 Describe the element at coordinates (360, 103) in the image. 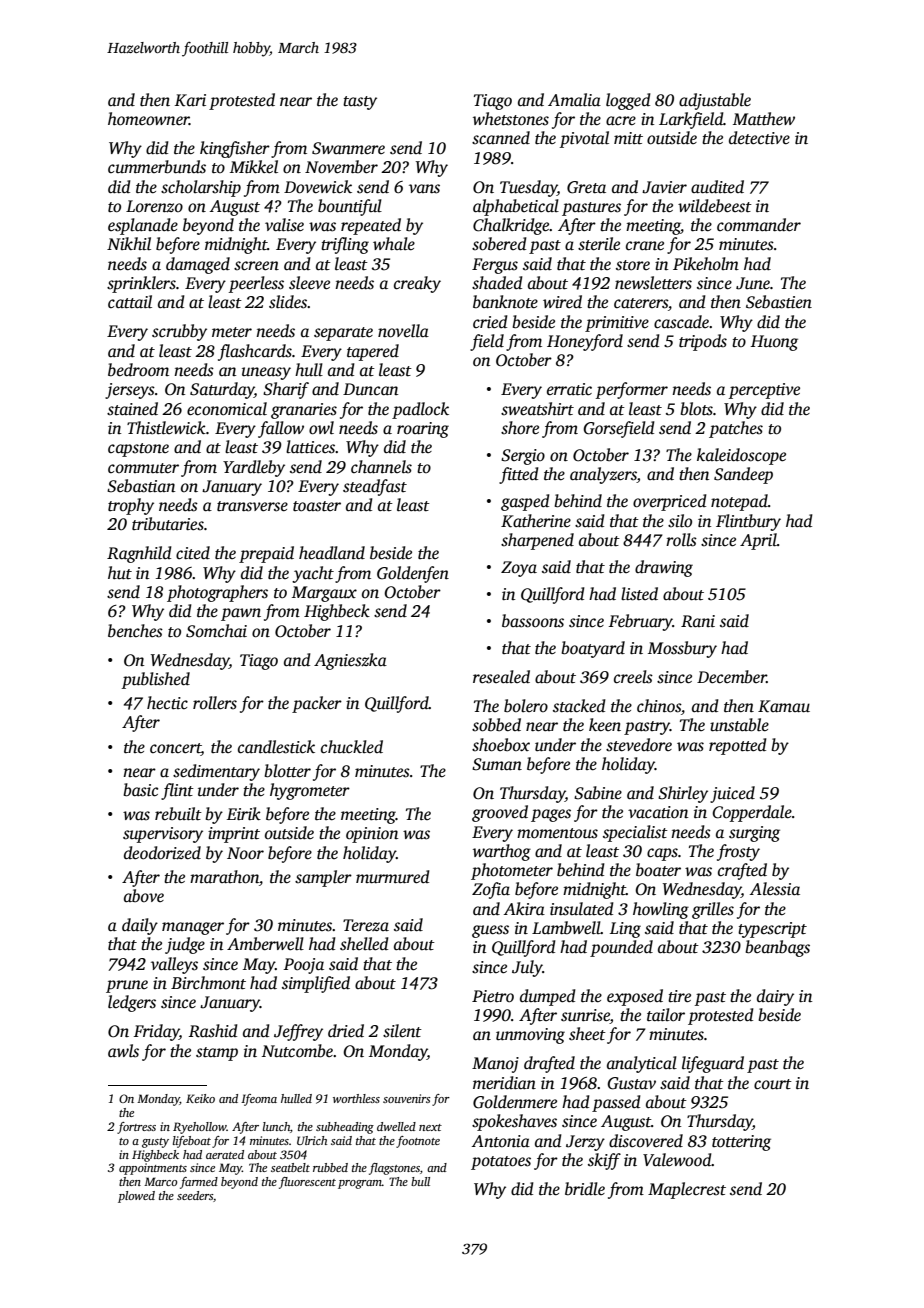

I see `tasty` at that location.
